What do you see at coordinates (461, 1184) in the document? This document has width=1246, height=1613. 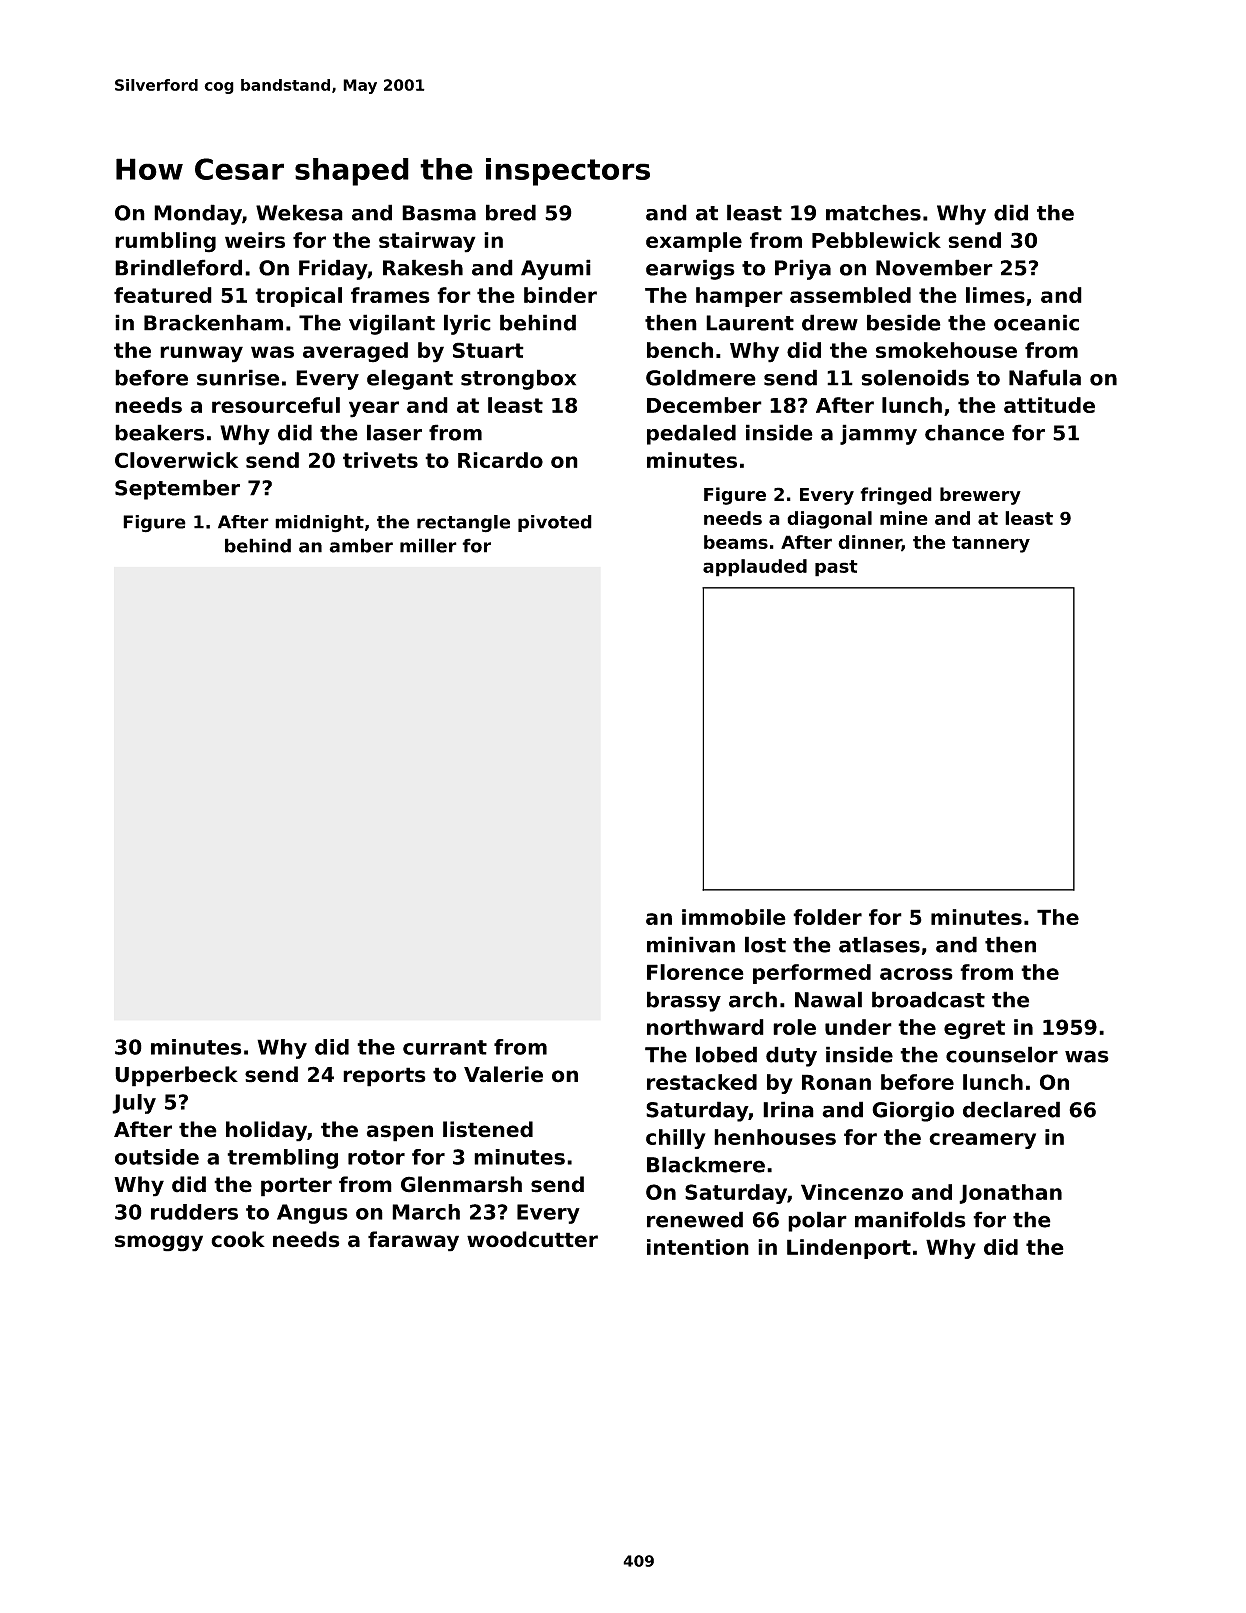 I see `Glenmarsh` at bounding box center [461, 1184].
